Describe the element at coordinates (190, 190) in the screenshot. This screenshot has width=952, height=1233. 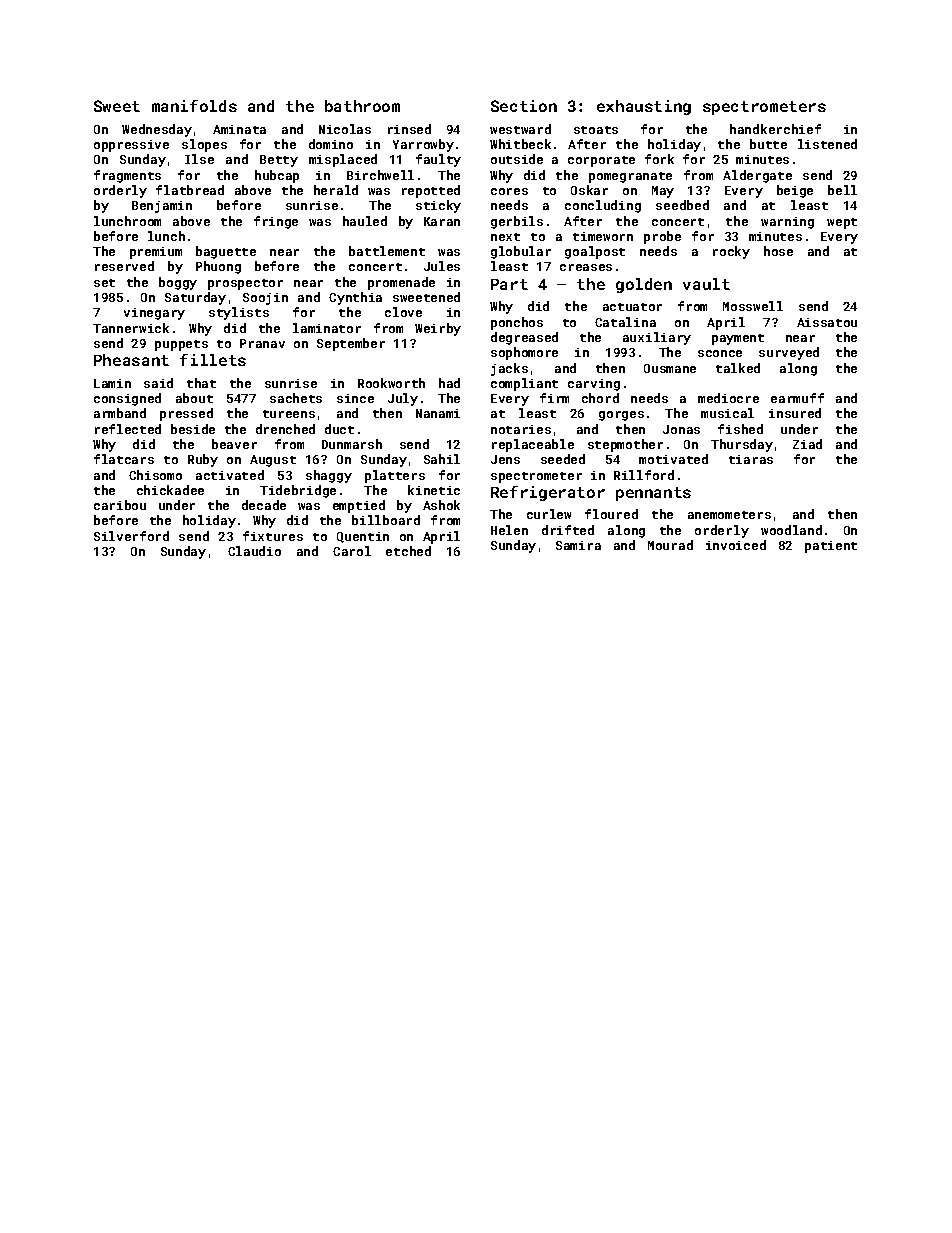
I see `flatbread` at that location.
